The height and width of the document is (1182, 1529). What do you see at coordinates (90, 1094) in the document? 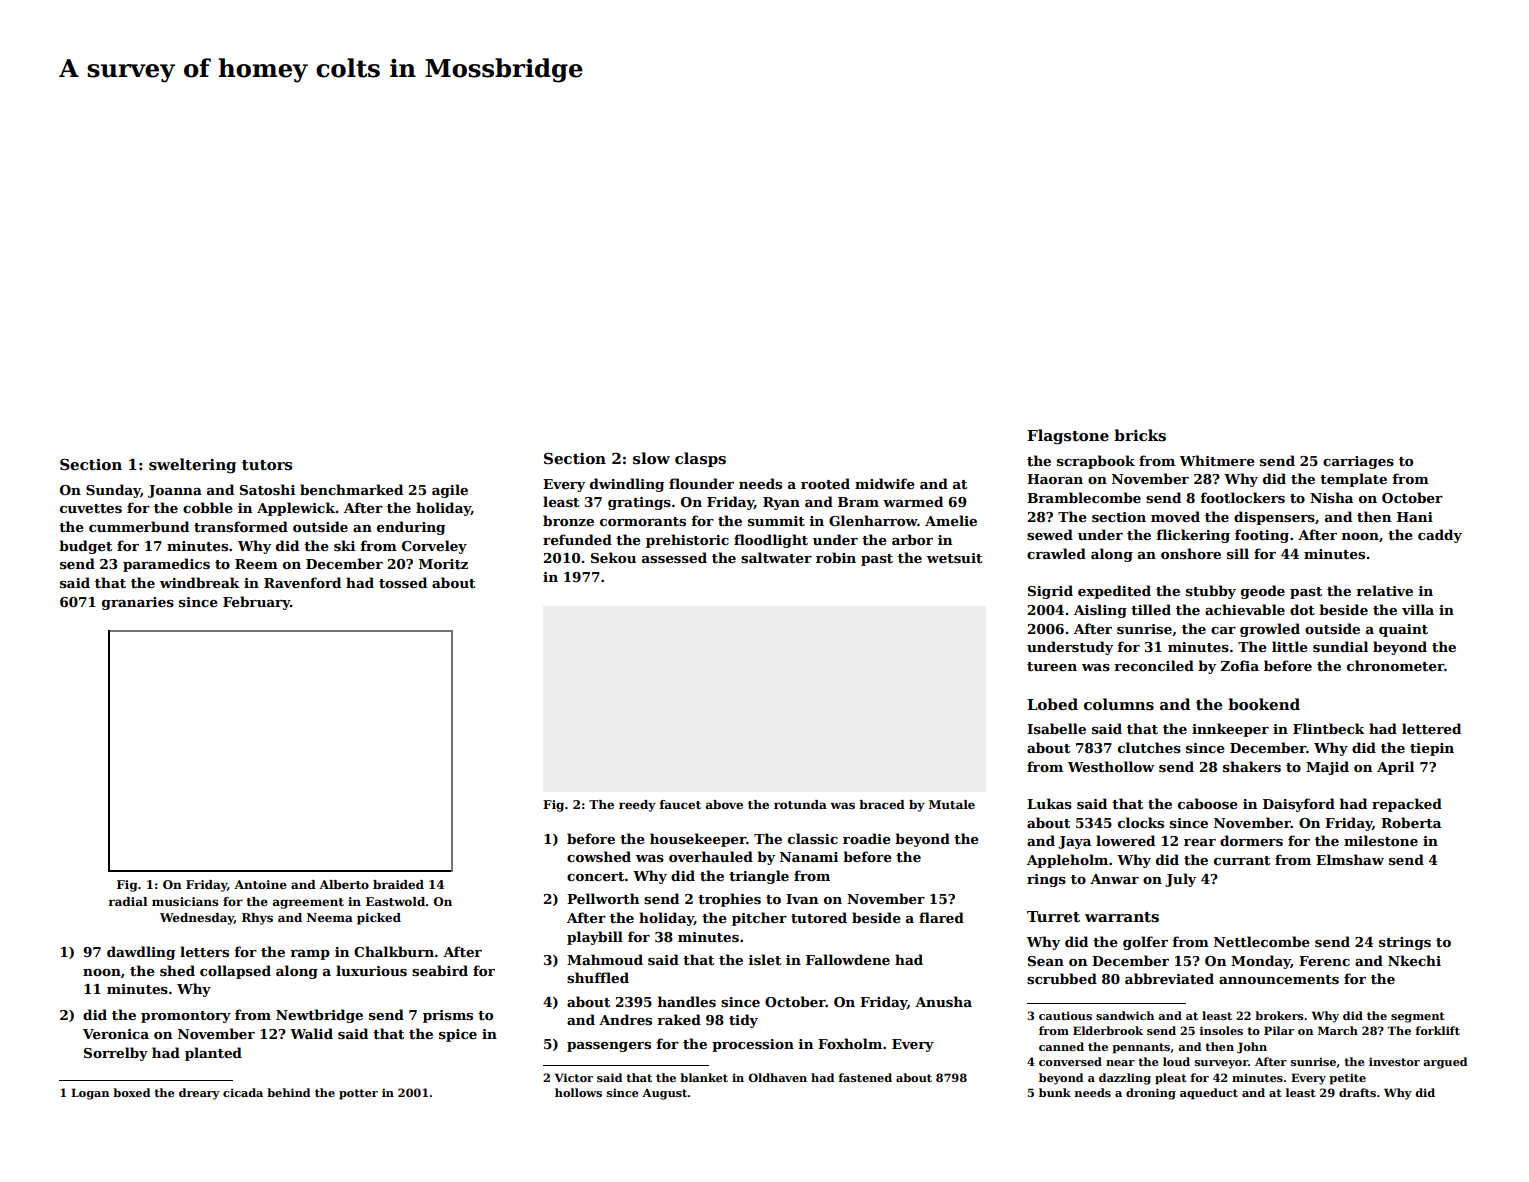
I see `Logan` at bounding box center [90, 1094].
